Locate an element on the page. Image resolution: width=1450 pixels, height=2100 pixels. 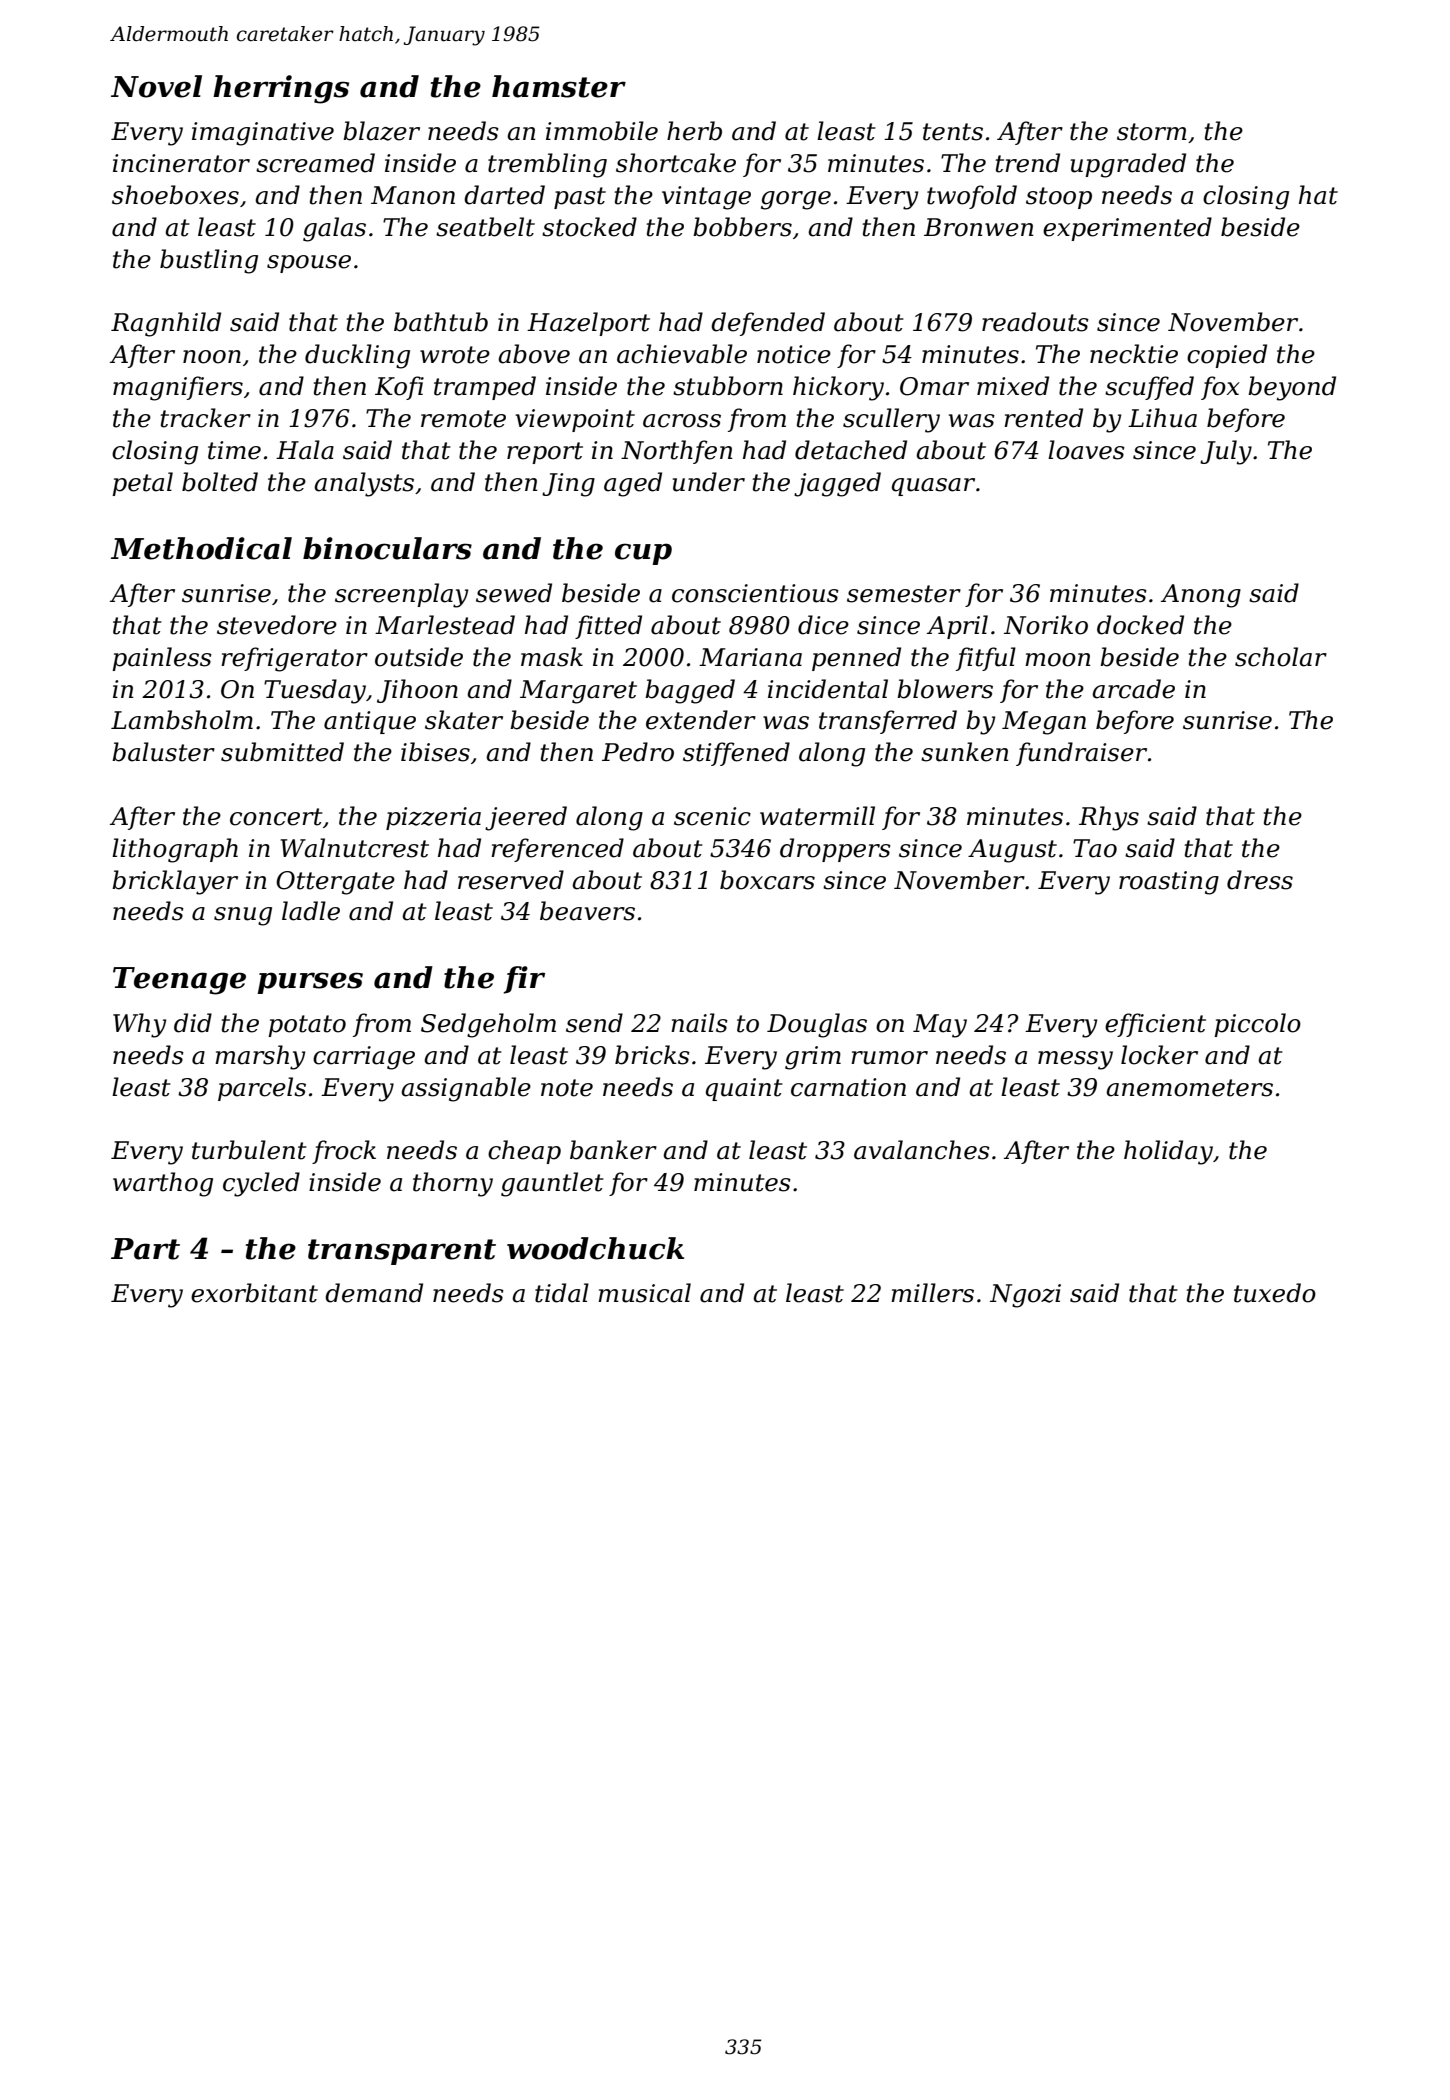
Margaret is located at coordinates (578, 692).
